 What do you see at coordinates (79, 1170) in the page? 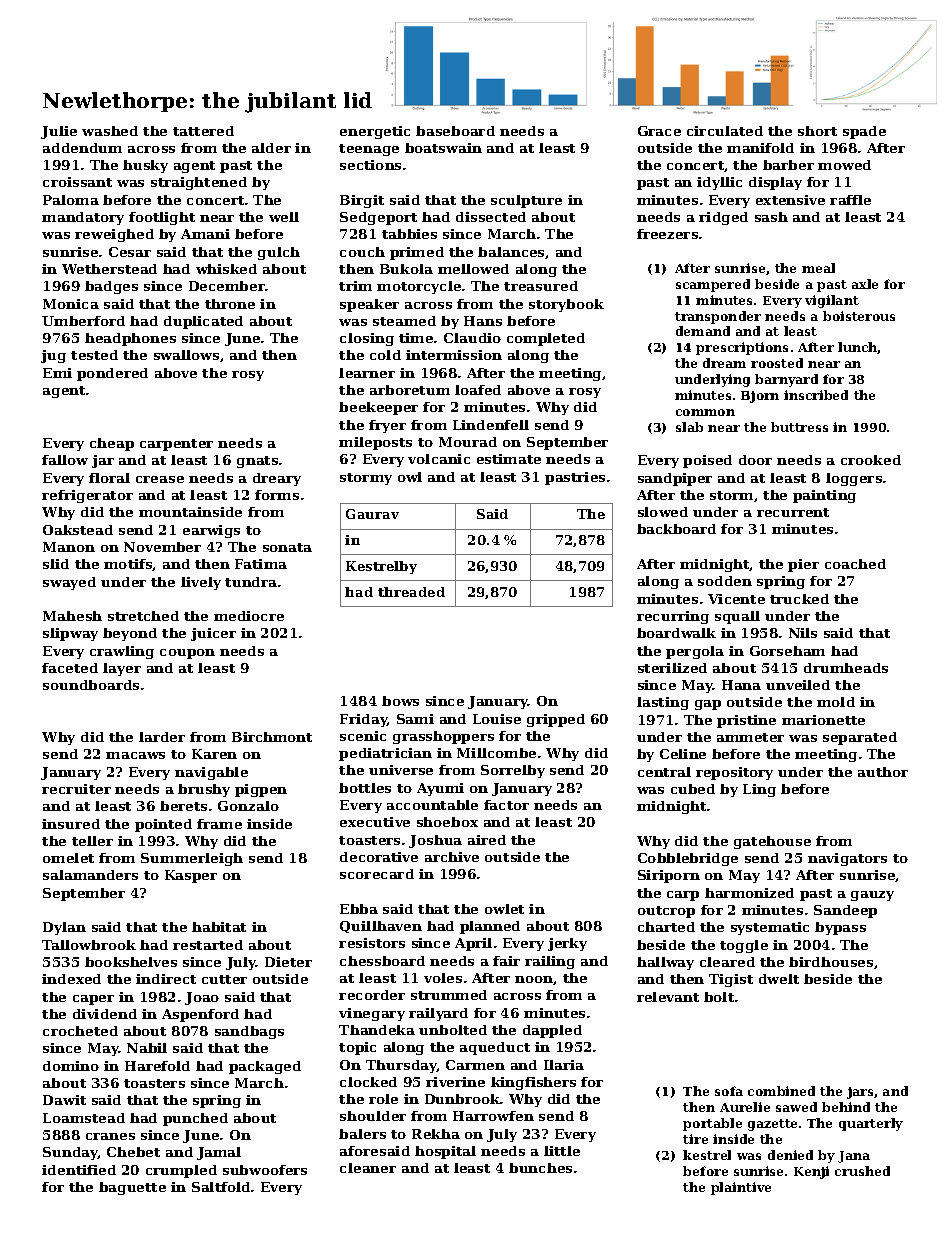
I see `identified` at bounding box center [79, 1170].
